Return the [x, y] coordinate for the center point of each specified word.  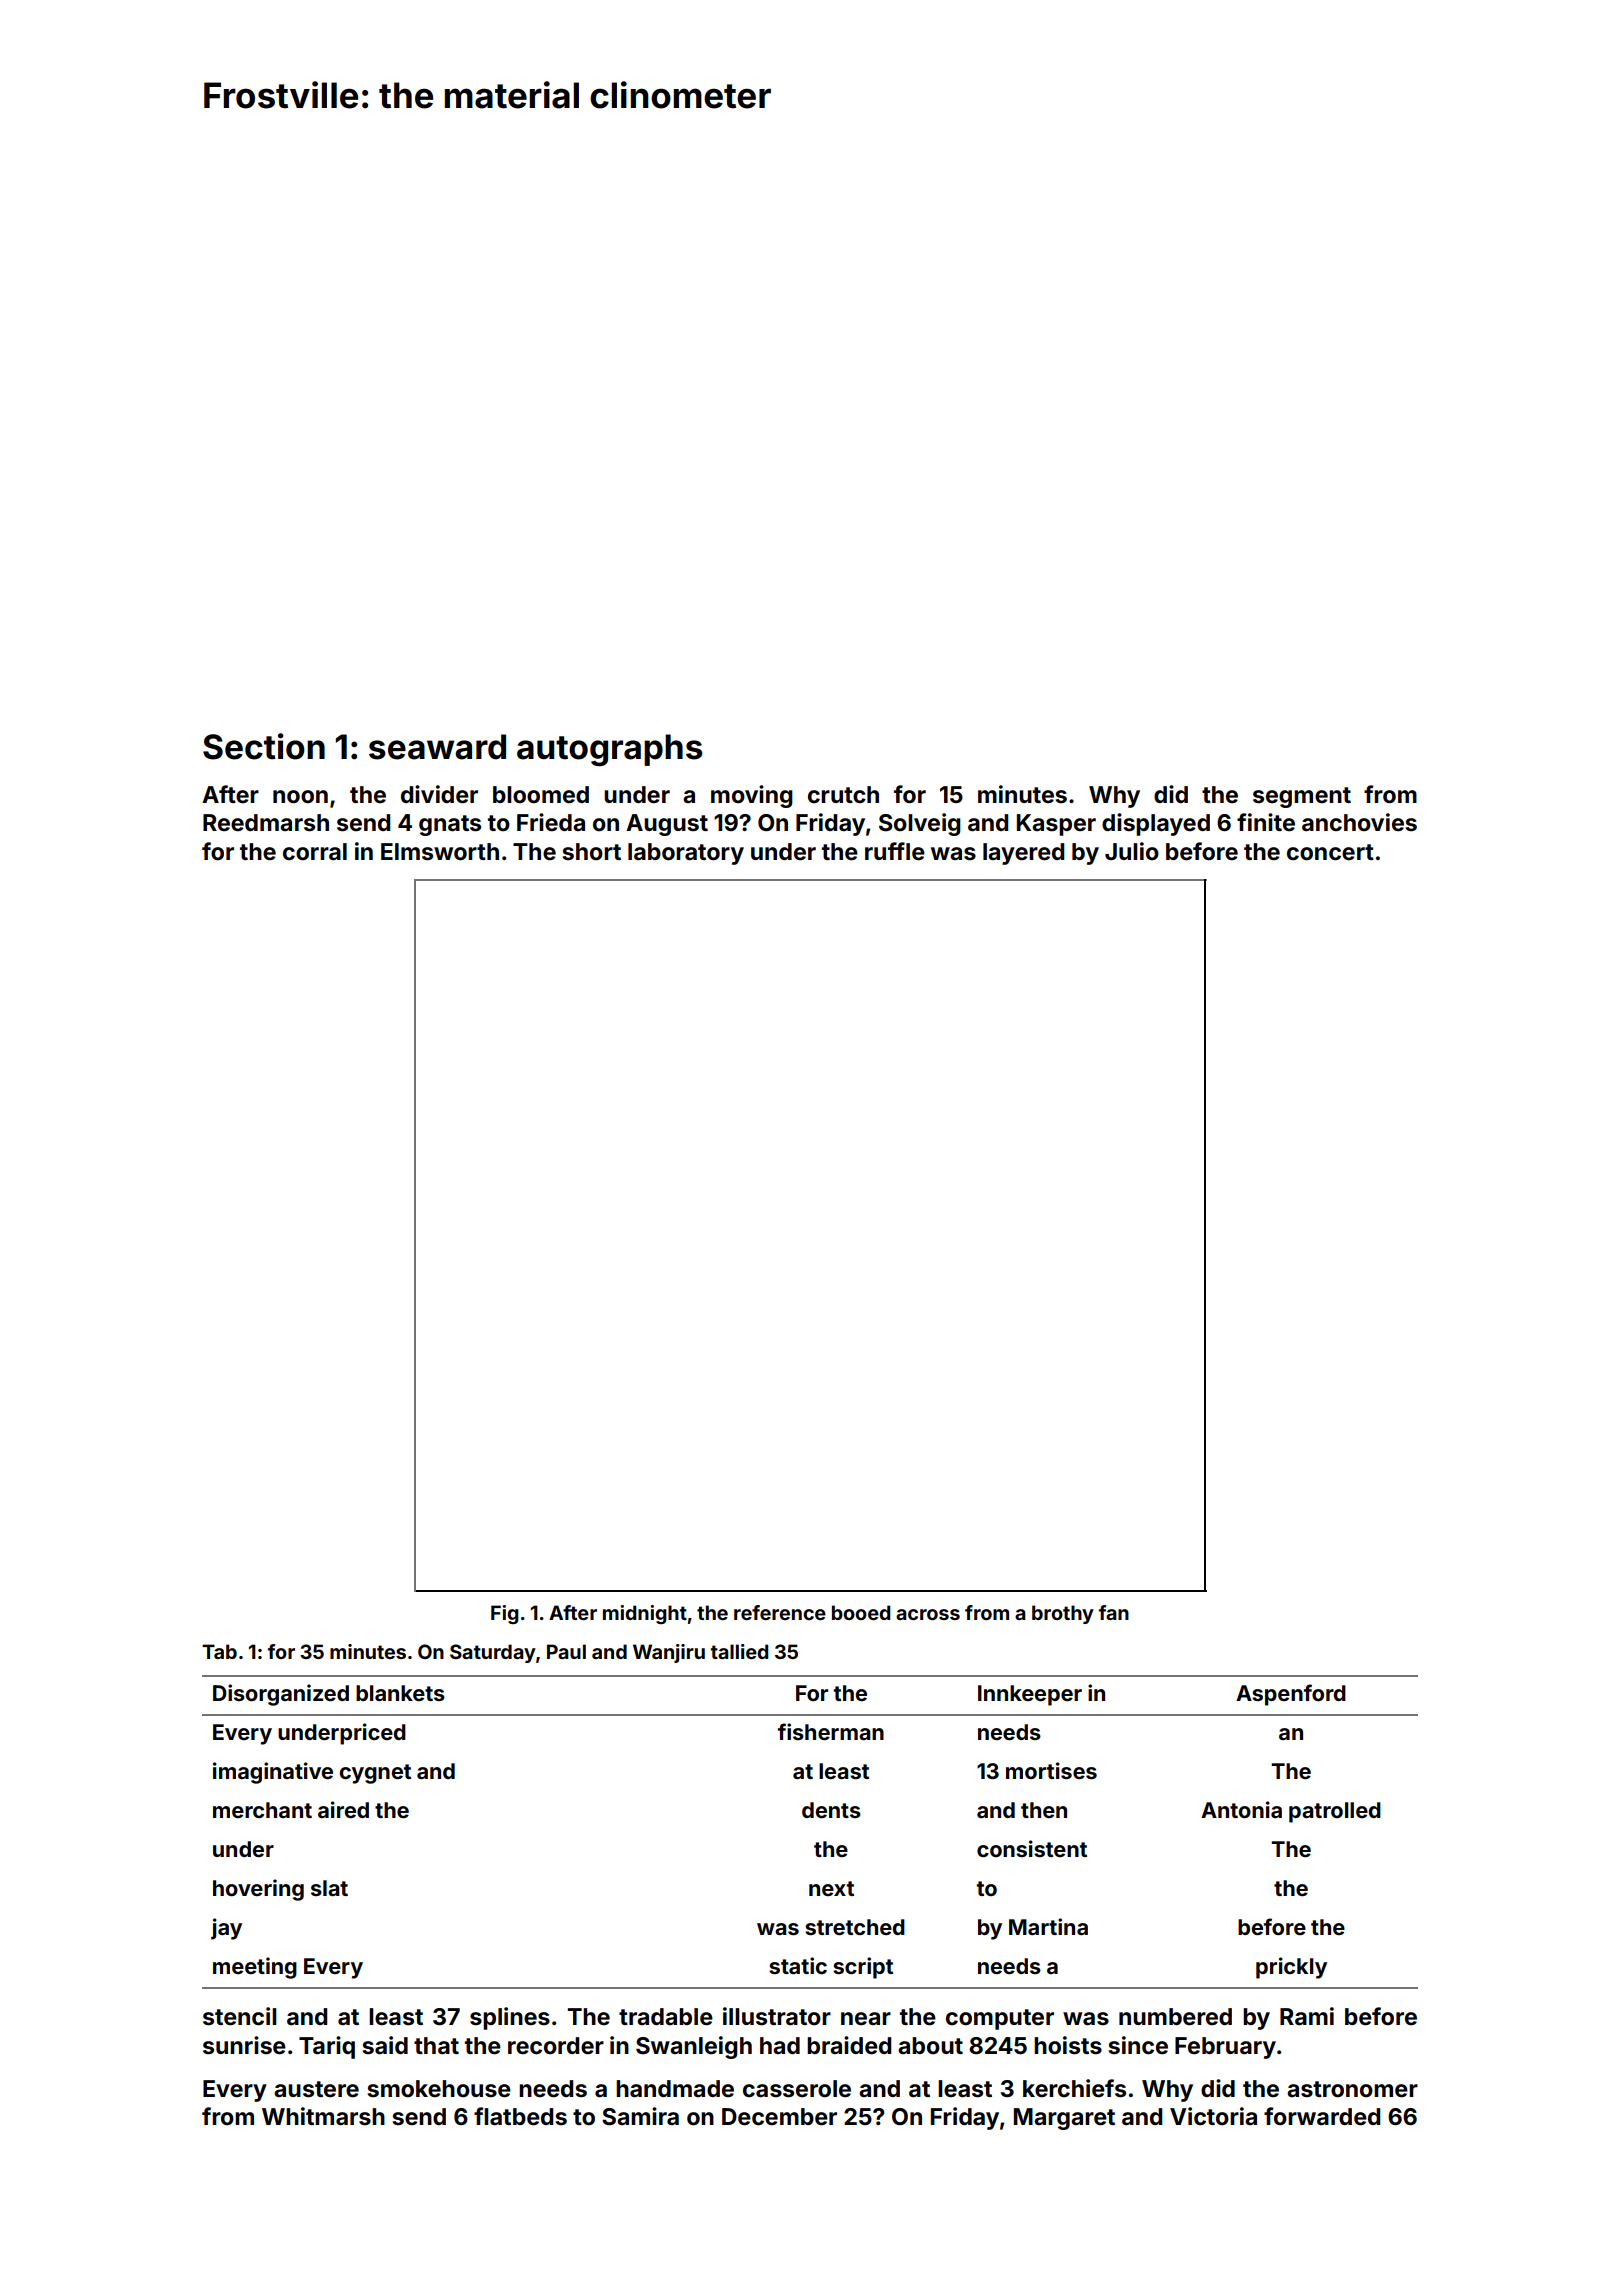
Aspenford [1291, 1695]
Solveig [920, 824]
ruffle [895, 851]
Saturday [493, 1653]
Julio [1132, 851]
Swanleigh [694, 2047]
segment [1302, 797]
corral [315, 852]
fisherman [831, 1731]
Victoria [1213, 2116]
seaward [437, 747]
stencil [240, 2016]
